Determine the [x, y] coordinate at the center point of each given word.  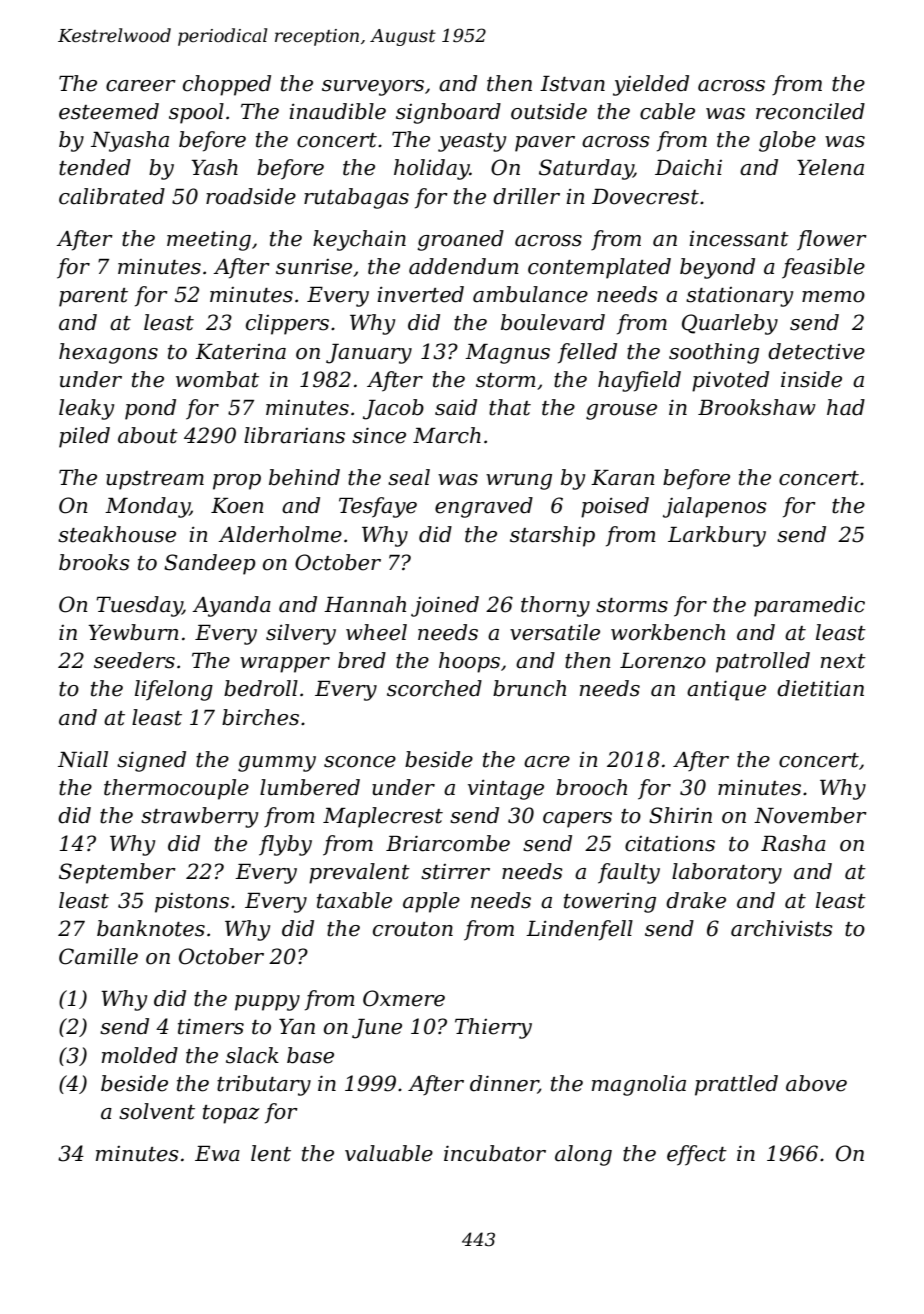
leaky [86, 409]
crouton [413, 929]
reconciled [810, 111]
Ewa [217, 1154]
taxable [354, 900]
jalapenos [715, 507]
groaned [460, 240]
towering [610, 902]
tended [95, 167]
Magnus [507, 354]
